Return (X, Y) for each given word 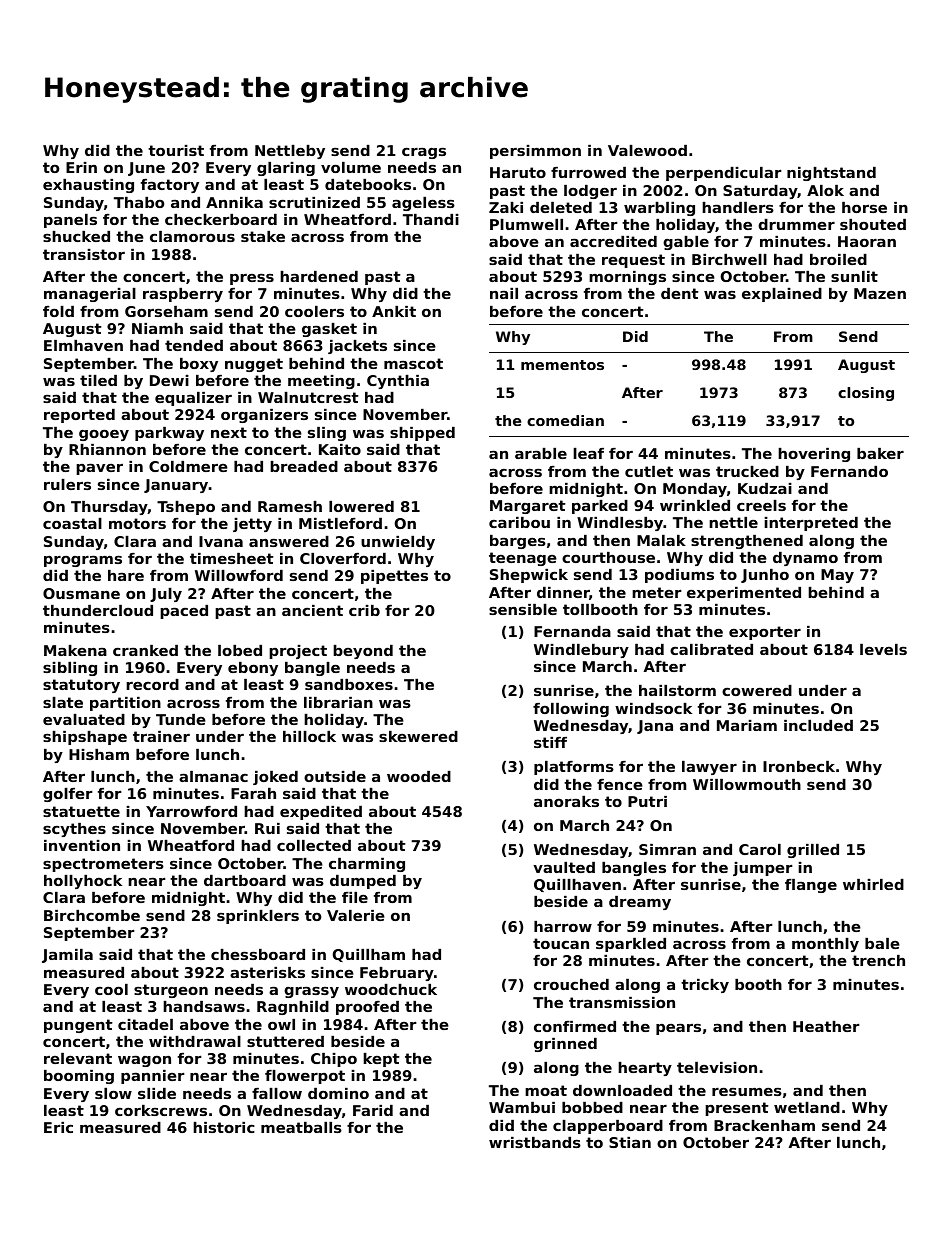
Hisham (99, 754)
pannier (152, 1077)
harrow (563, 926)
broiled (838, 259)
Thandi (431, 219)
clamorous (192, 236)
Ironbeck (799, 766)
